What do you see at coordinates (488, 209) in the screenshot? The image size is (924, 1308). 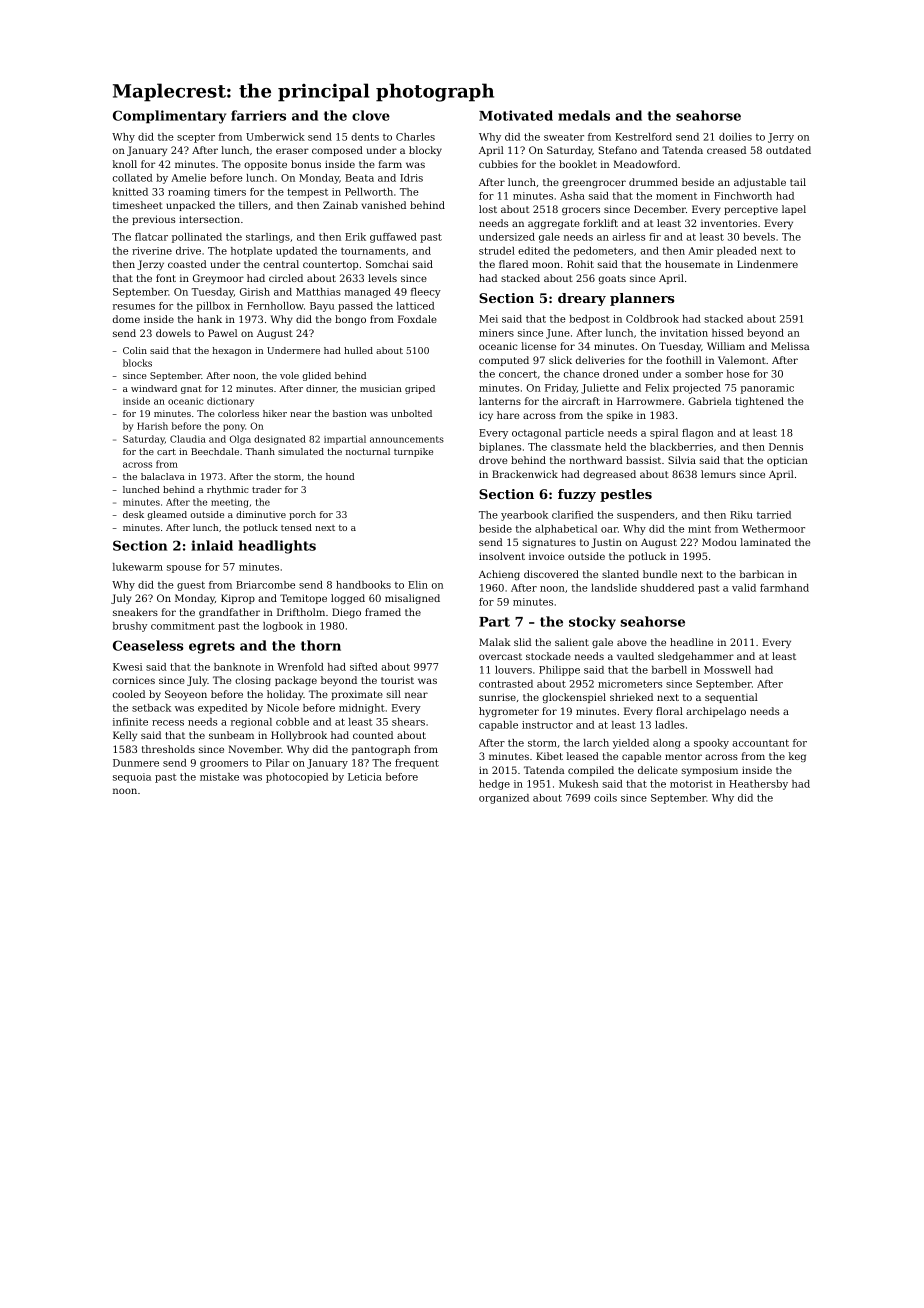 I see `lost` at bounding box center [488, 209].
